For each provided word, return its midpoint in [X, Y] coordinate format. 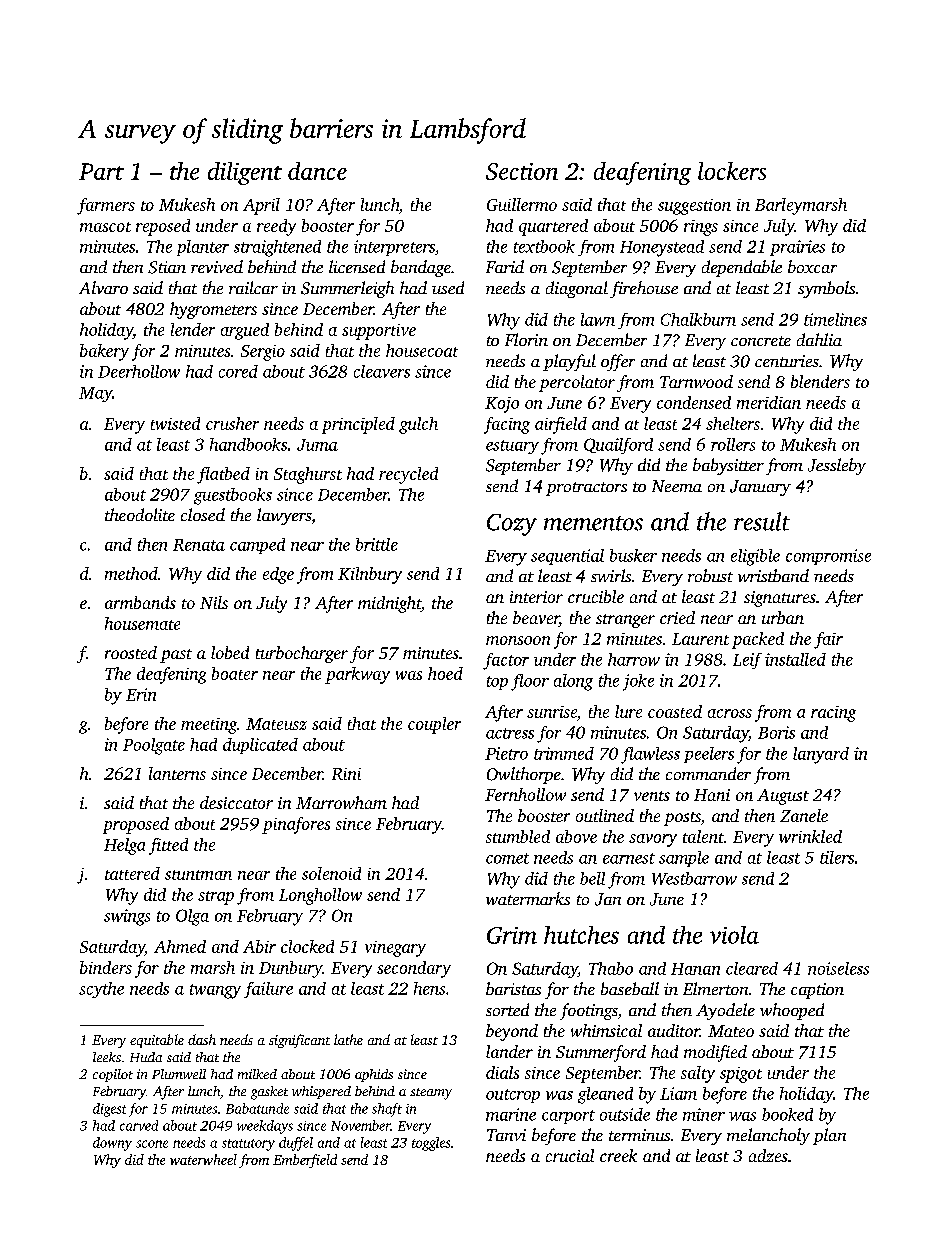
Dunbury [290, 969]
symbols [826, 289]
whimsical [606, 1030]
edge [278, 575]
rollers [733, 444]
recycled [408, 475]
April [261, 206]
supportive [379, 332]
